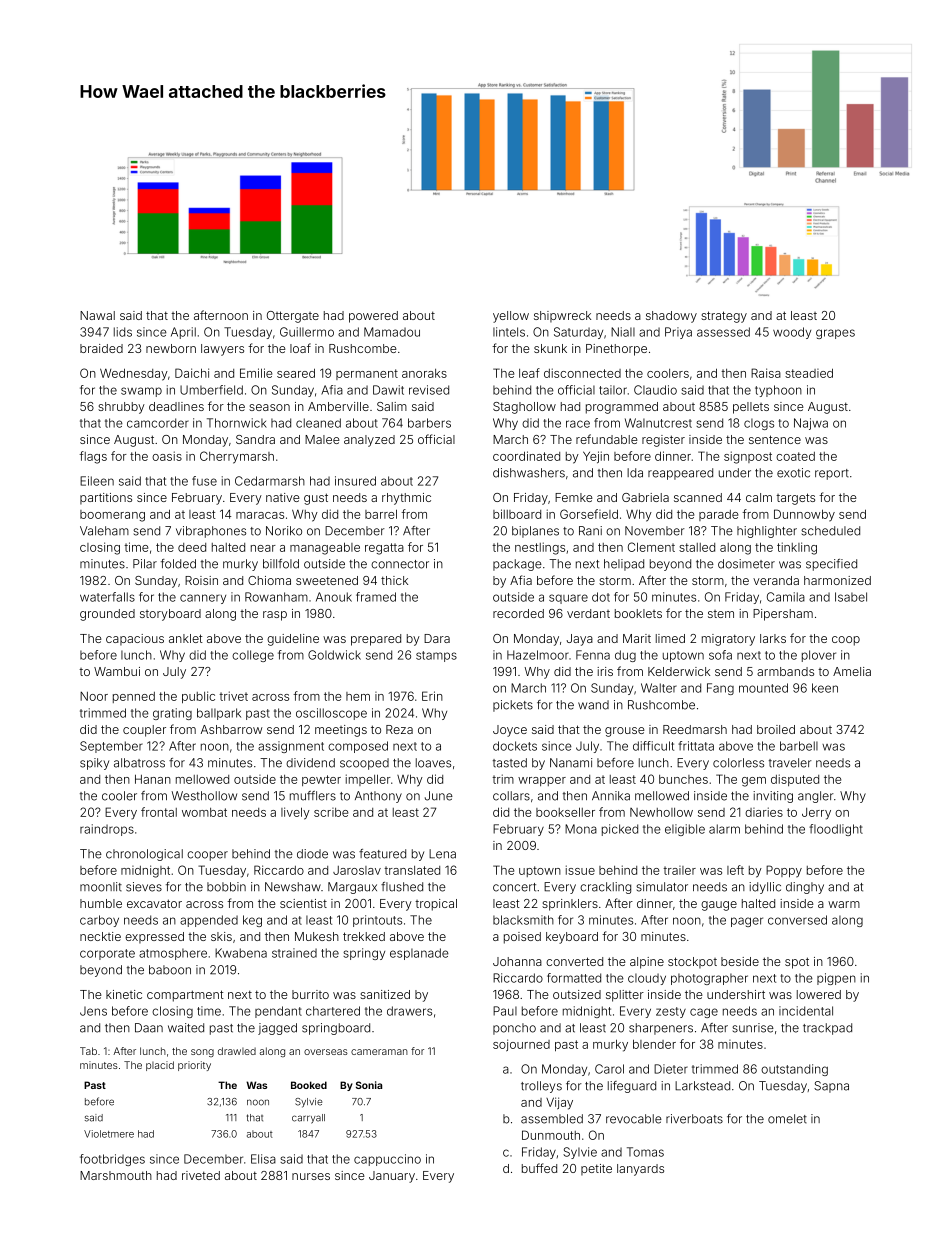 This document has height=1233, width=952. I want to click on Annika, so click(611, 796).
